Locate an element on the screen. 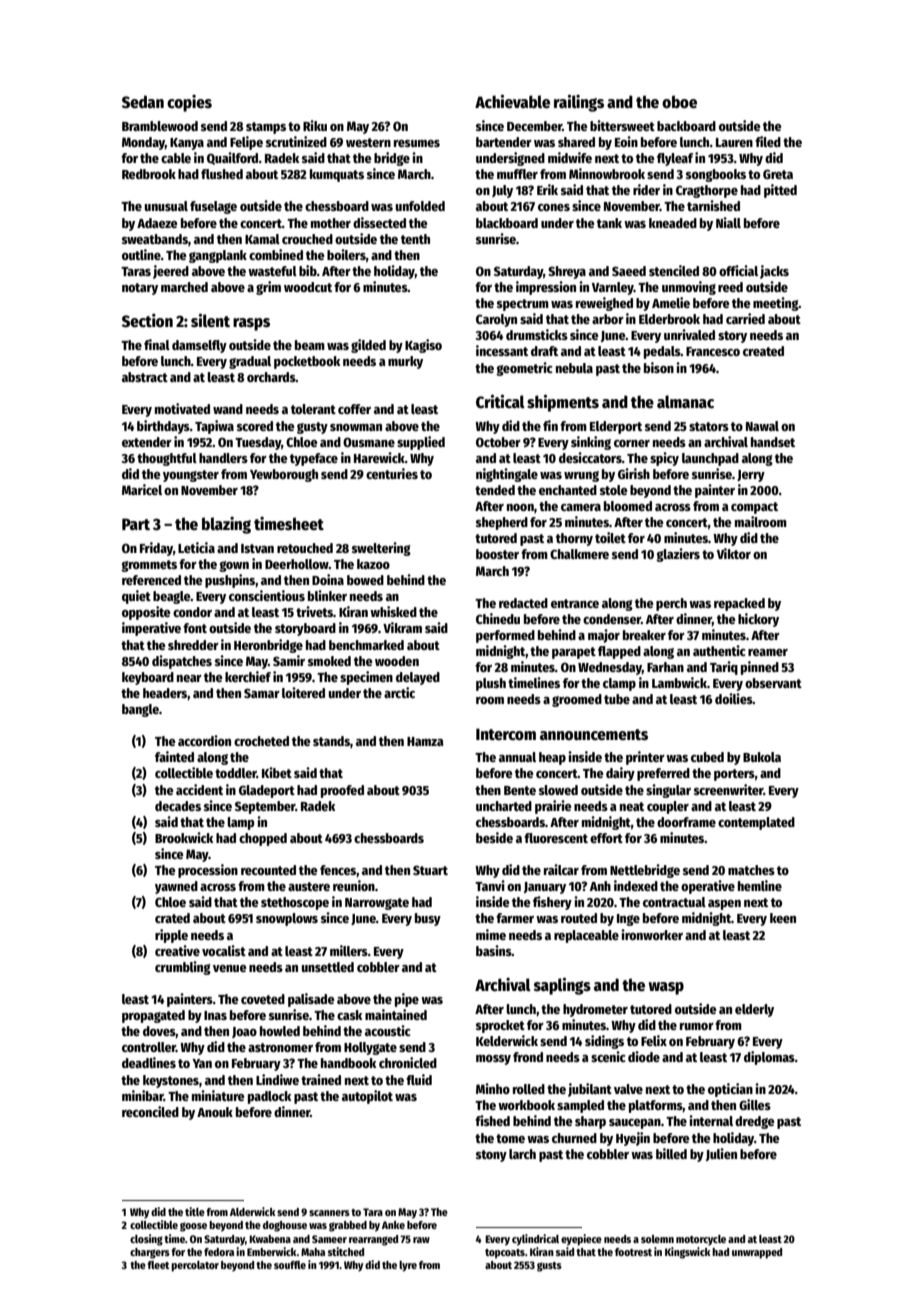 The height and width of the screenshot is (1308, 924). accident is located at coordinates (199, 789).
